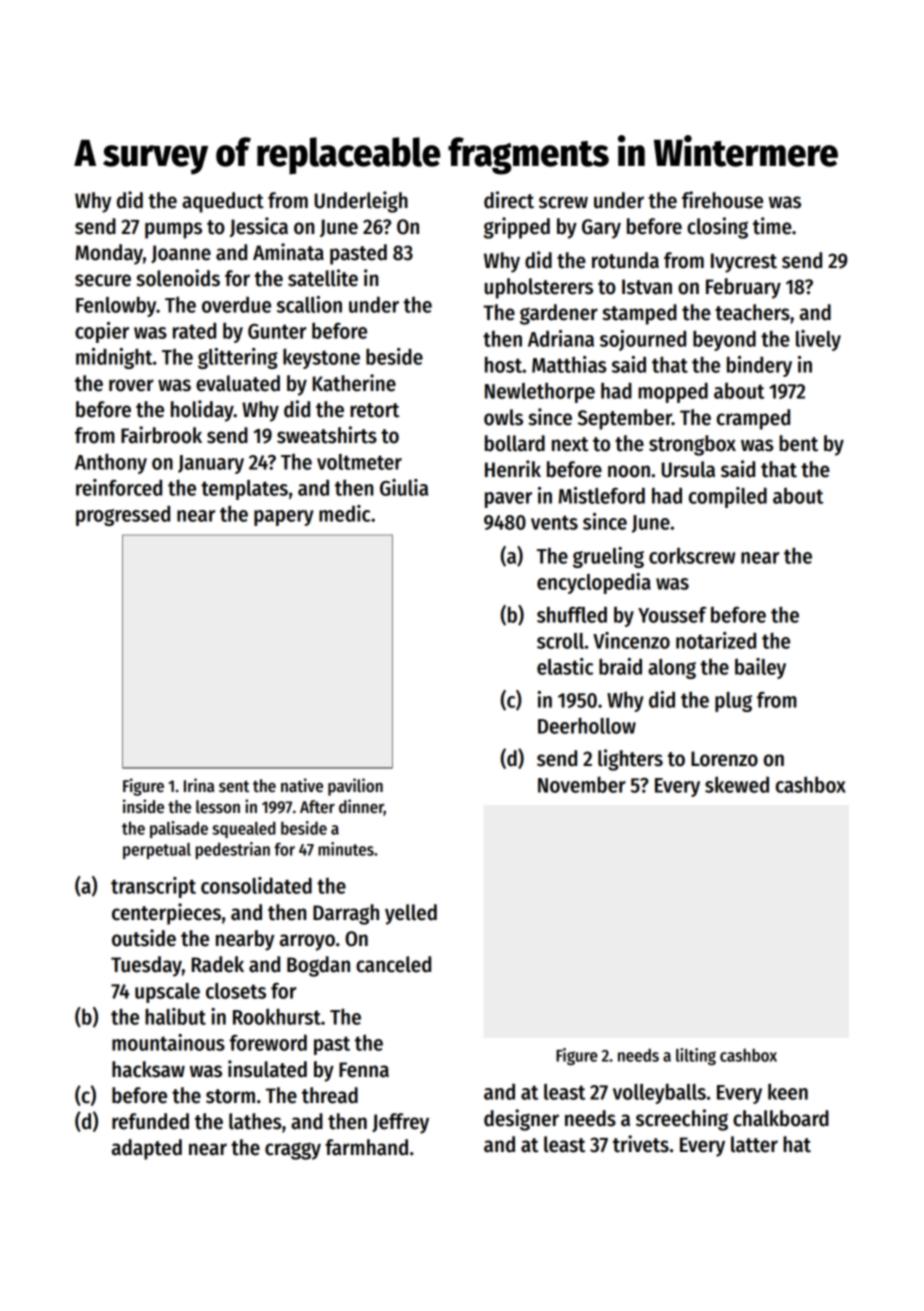 The width and height of the screenshot is (924, 1311). Describe the element at coordinates (144, 938) in the screenshot. I see `outside` at that location.
